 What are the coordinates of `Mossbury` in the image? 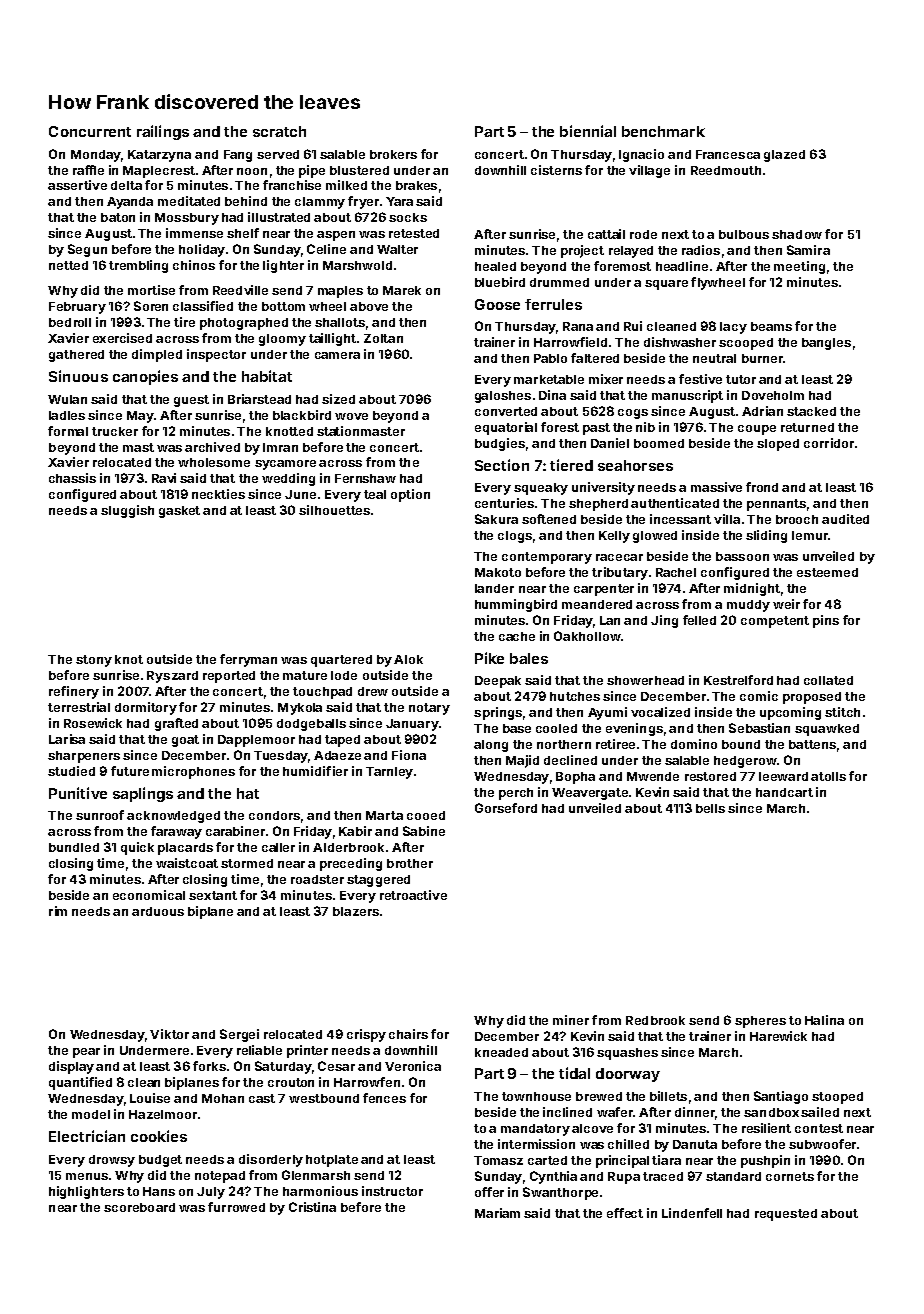 It's located at (187, 219).
